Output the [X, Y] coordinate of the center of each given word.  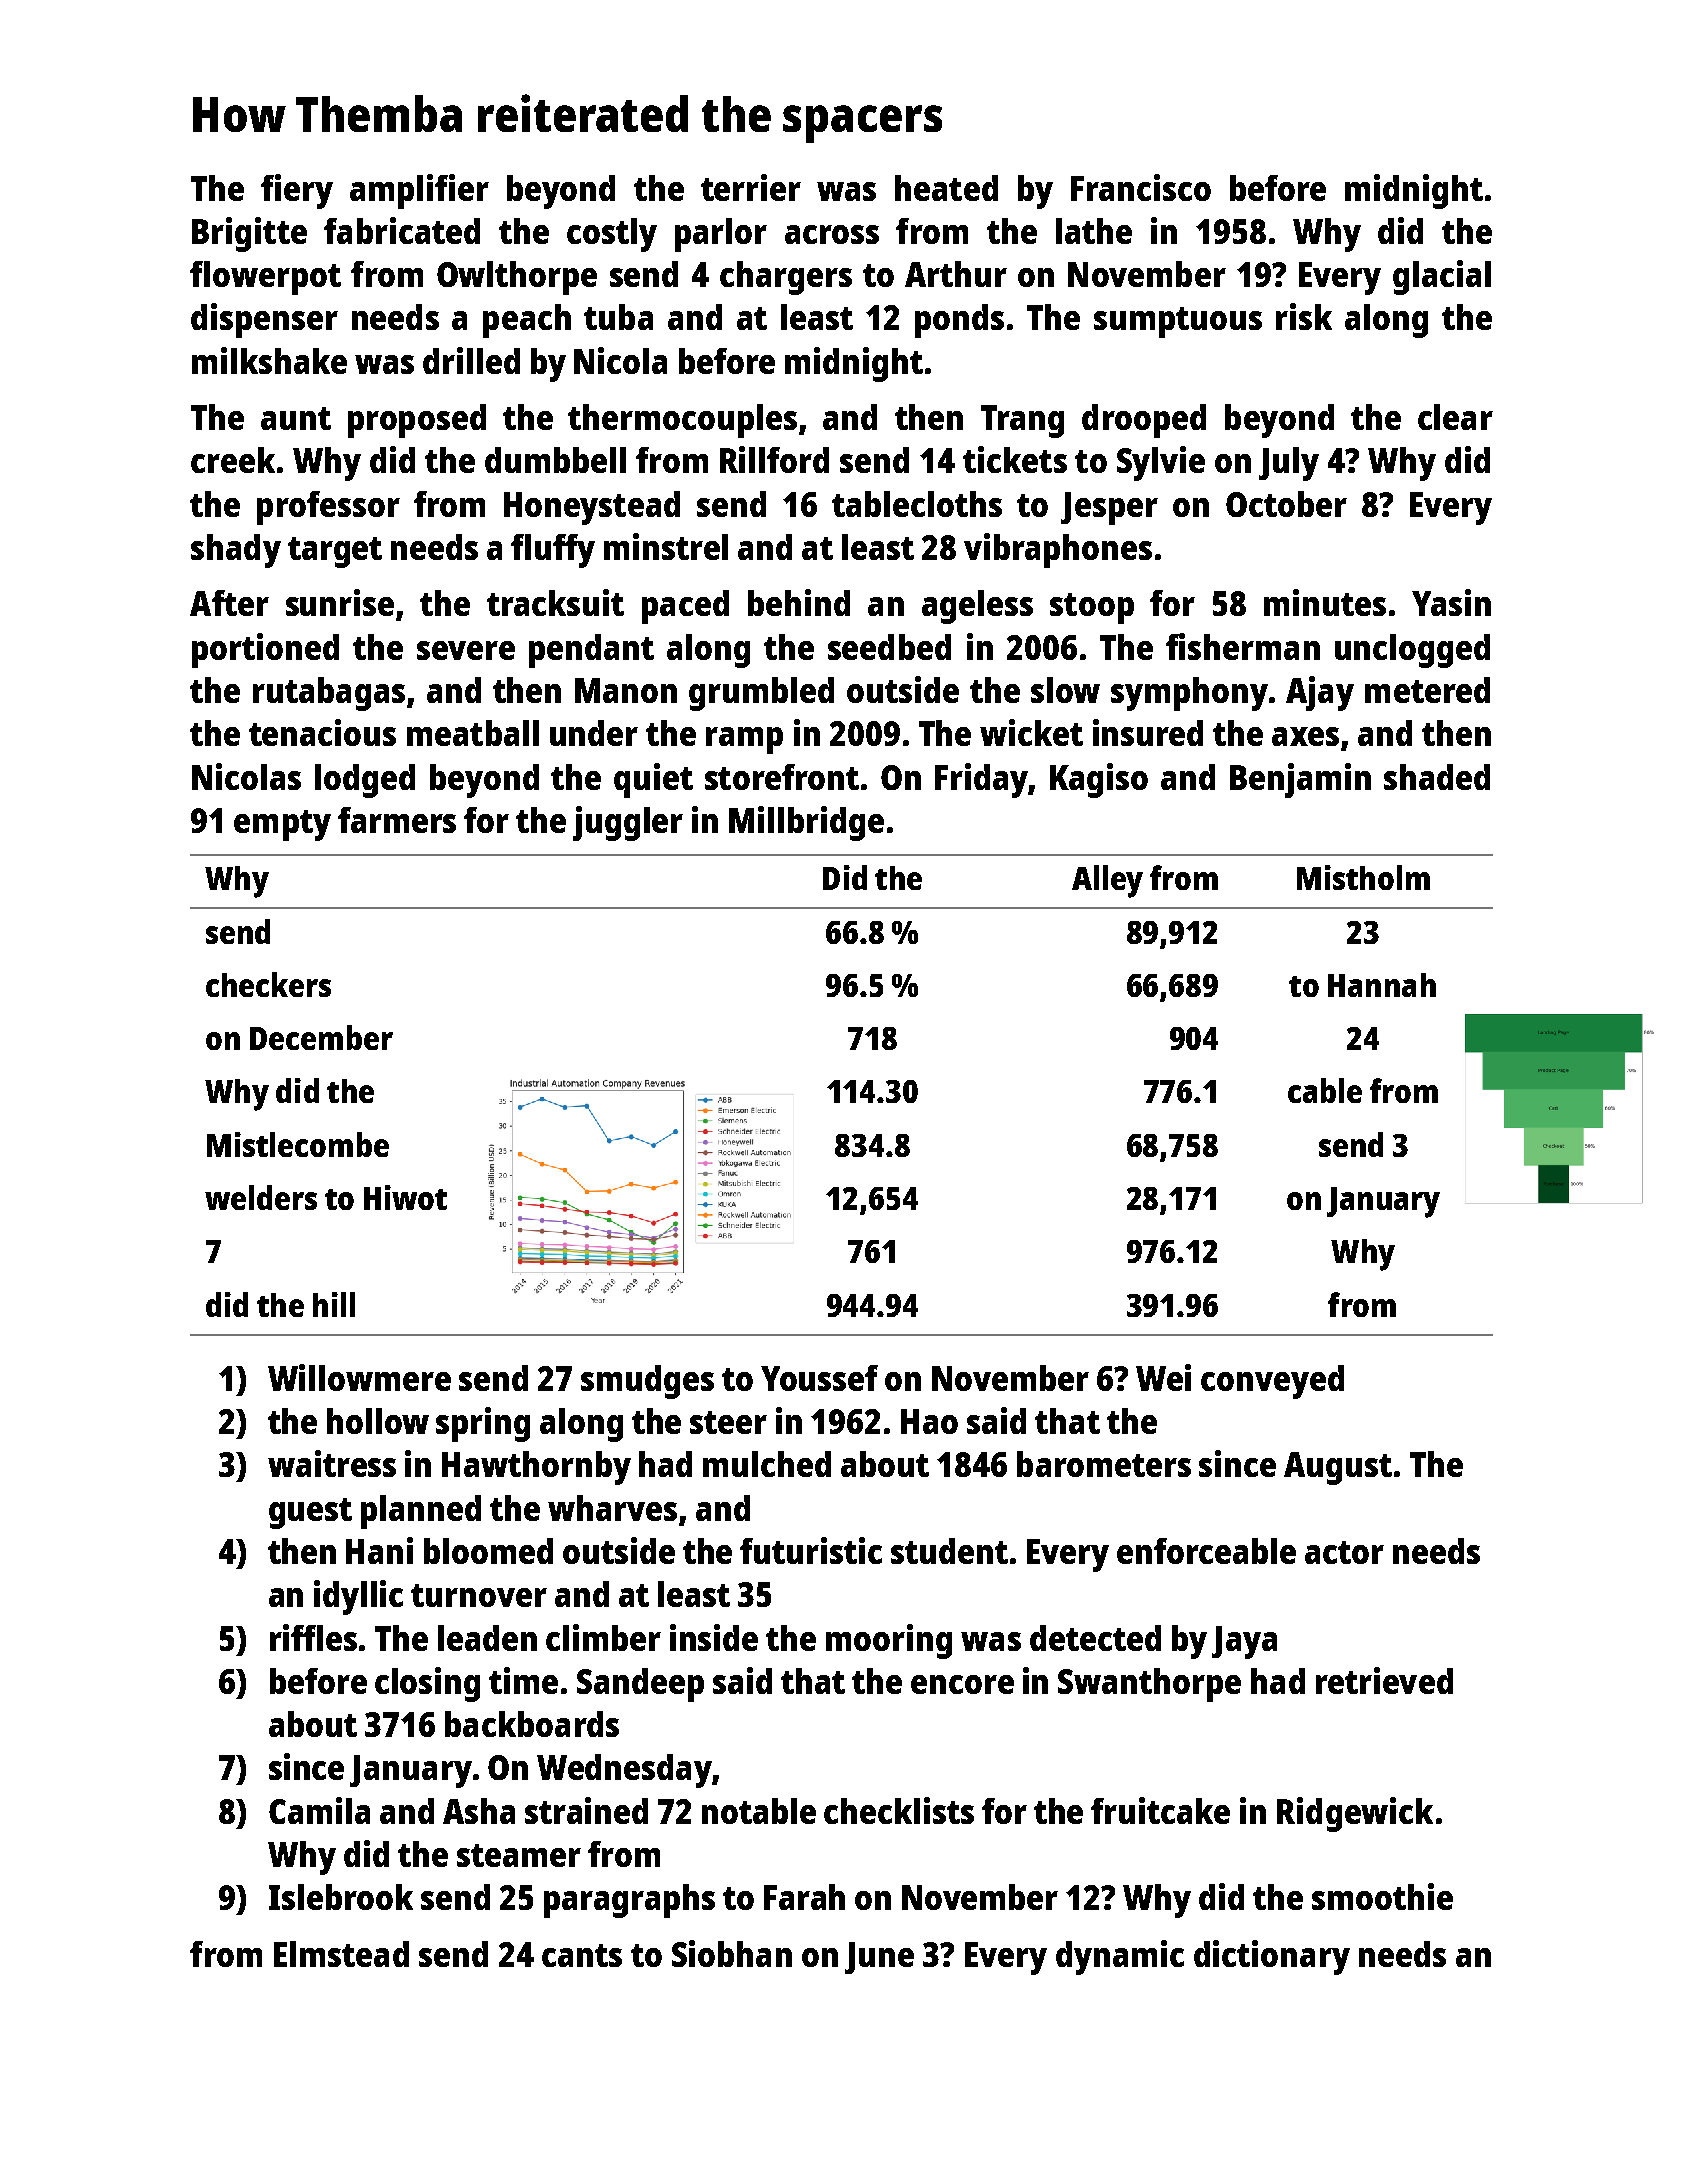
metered [1427, 690]
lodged [365, 781]
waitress [332, 1463]
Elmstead [341, 1954]
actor [1344, 1552]
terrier [751, 187]
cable [1325, 1090]
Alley [1107, 881]
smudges [647, 1382]
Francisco [1141, 187]
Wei [1163, 1377]
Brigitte [249, 234]
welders [261, 1197]
